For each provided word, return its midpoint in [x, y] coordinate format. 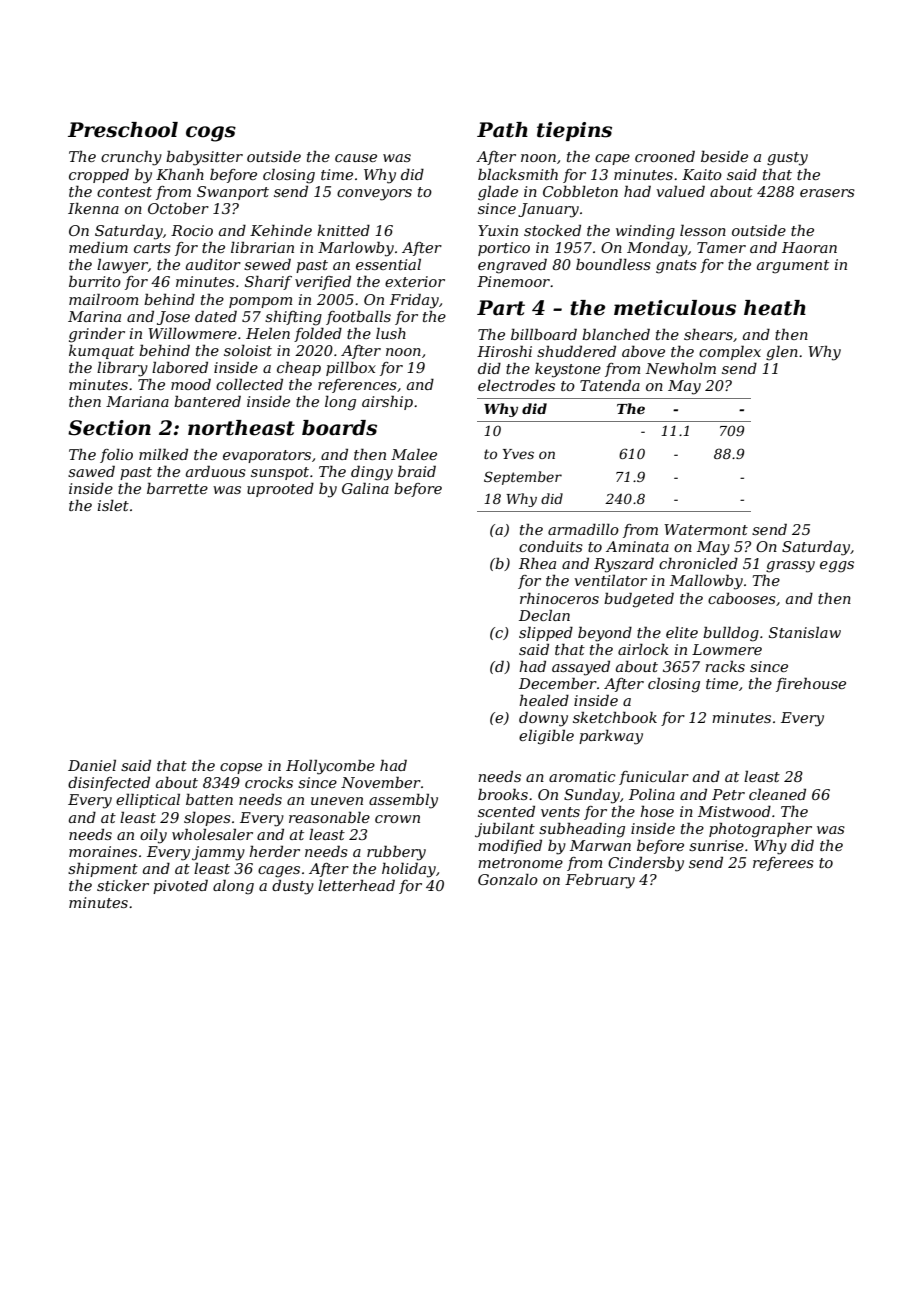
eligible [546, 737]
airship [387, 402]
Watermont [706, 529]
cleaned [777, 794]
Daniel [92, 765]
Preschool [123, 130]
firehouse [811, 684]
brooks [503, 794]
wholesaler [212, 834]
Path [502, 130]
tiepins [574, 131]
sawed [91, 471]
